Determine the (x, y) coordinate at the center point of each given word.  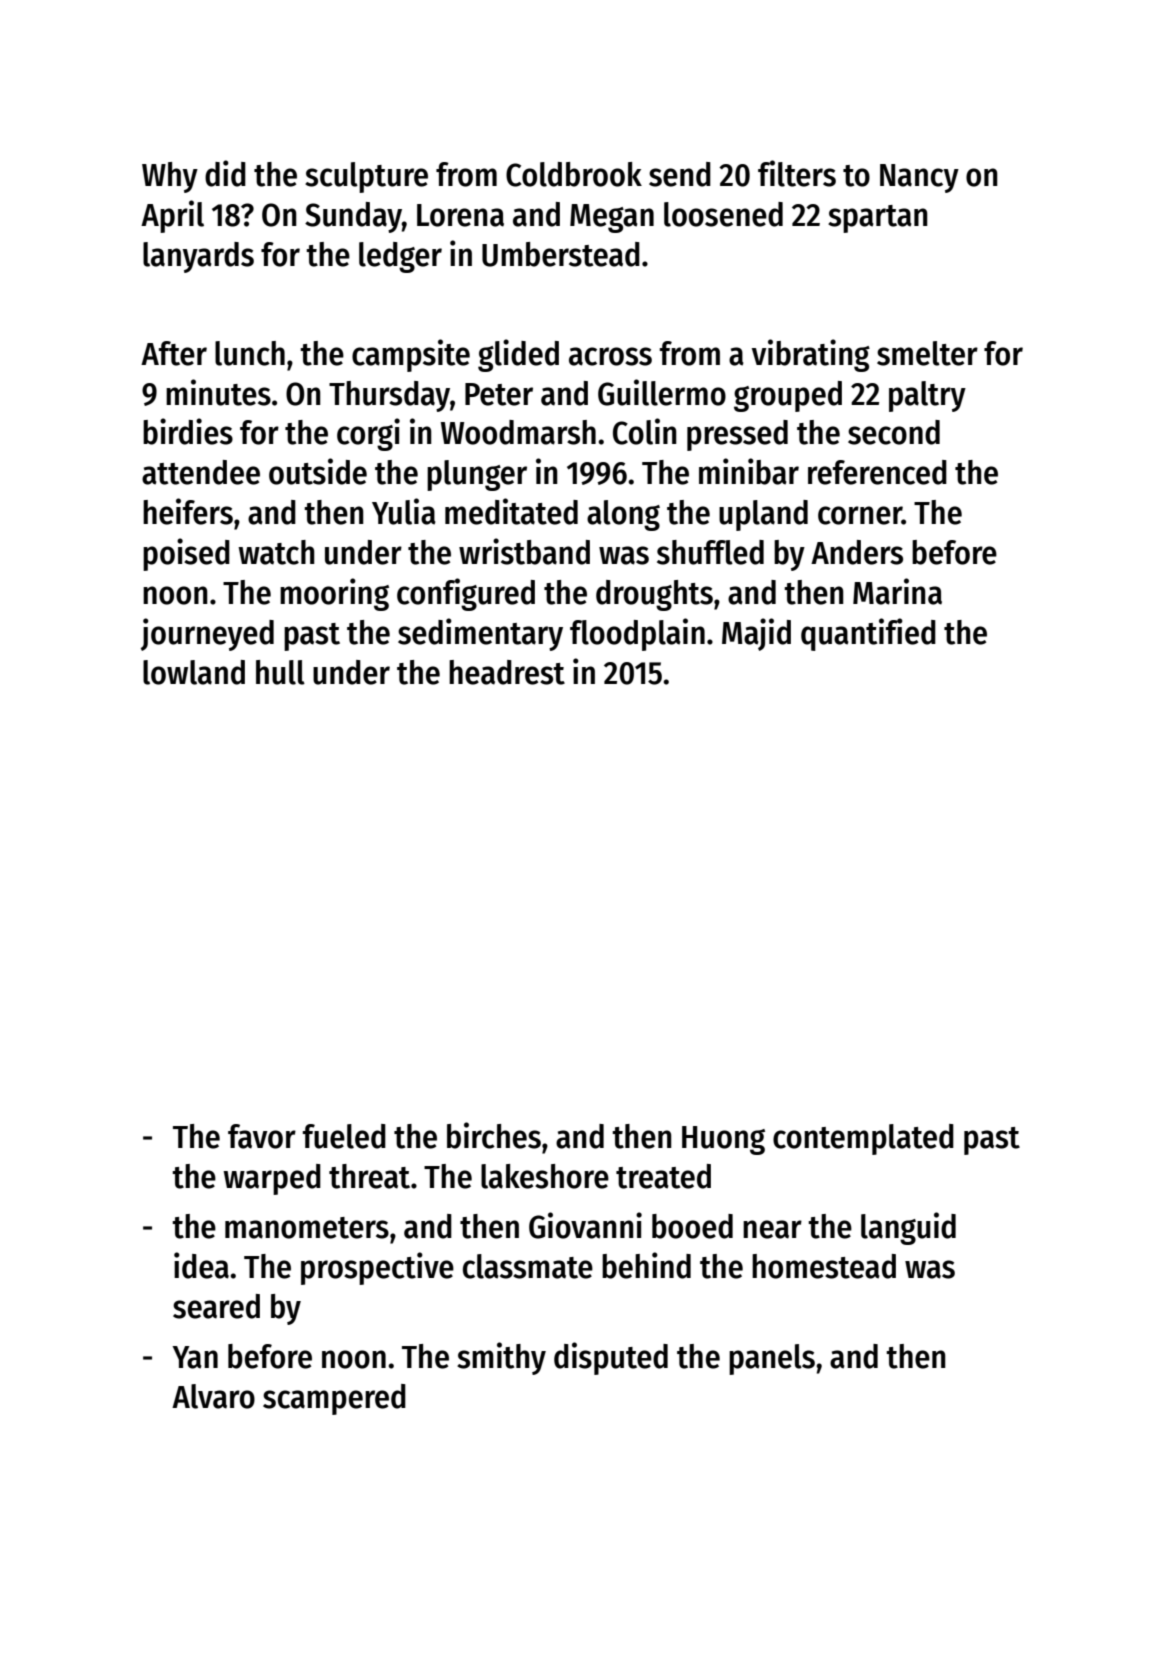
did (225, 173)
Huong (723, 1140)
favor (262, 1136)
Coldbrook (574, 174)
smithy (501, 1358)
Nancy (919, 178)
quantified (868, 634)
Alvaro (213, 1396)
